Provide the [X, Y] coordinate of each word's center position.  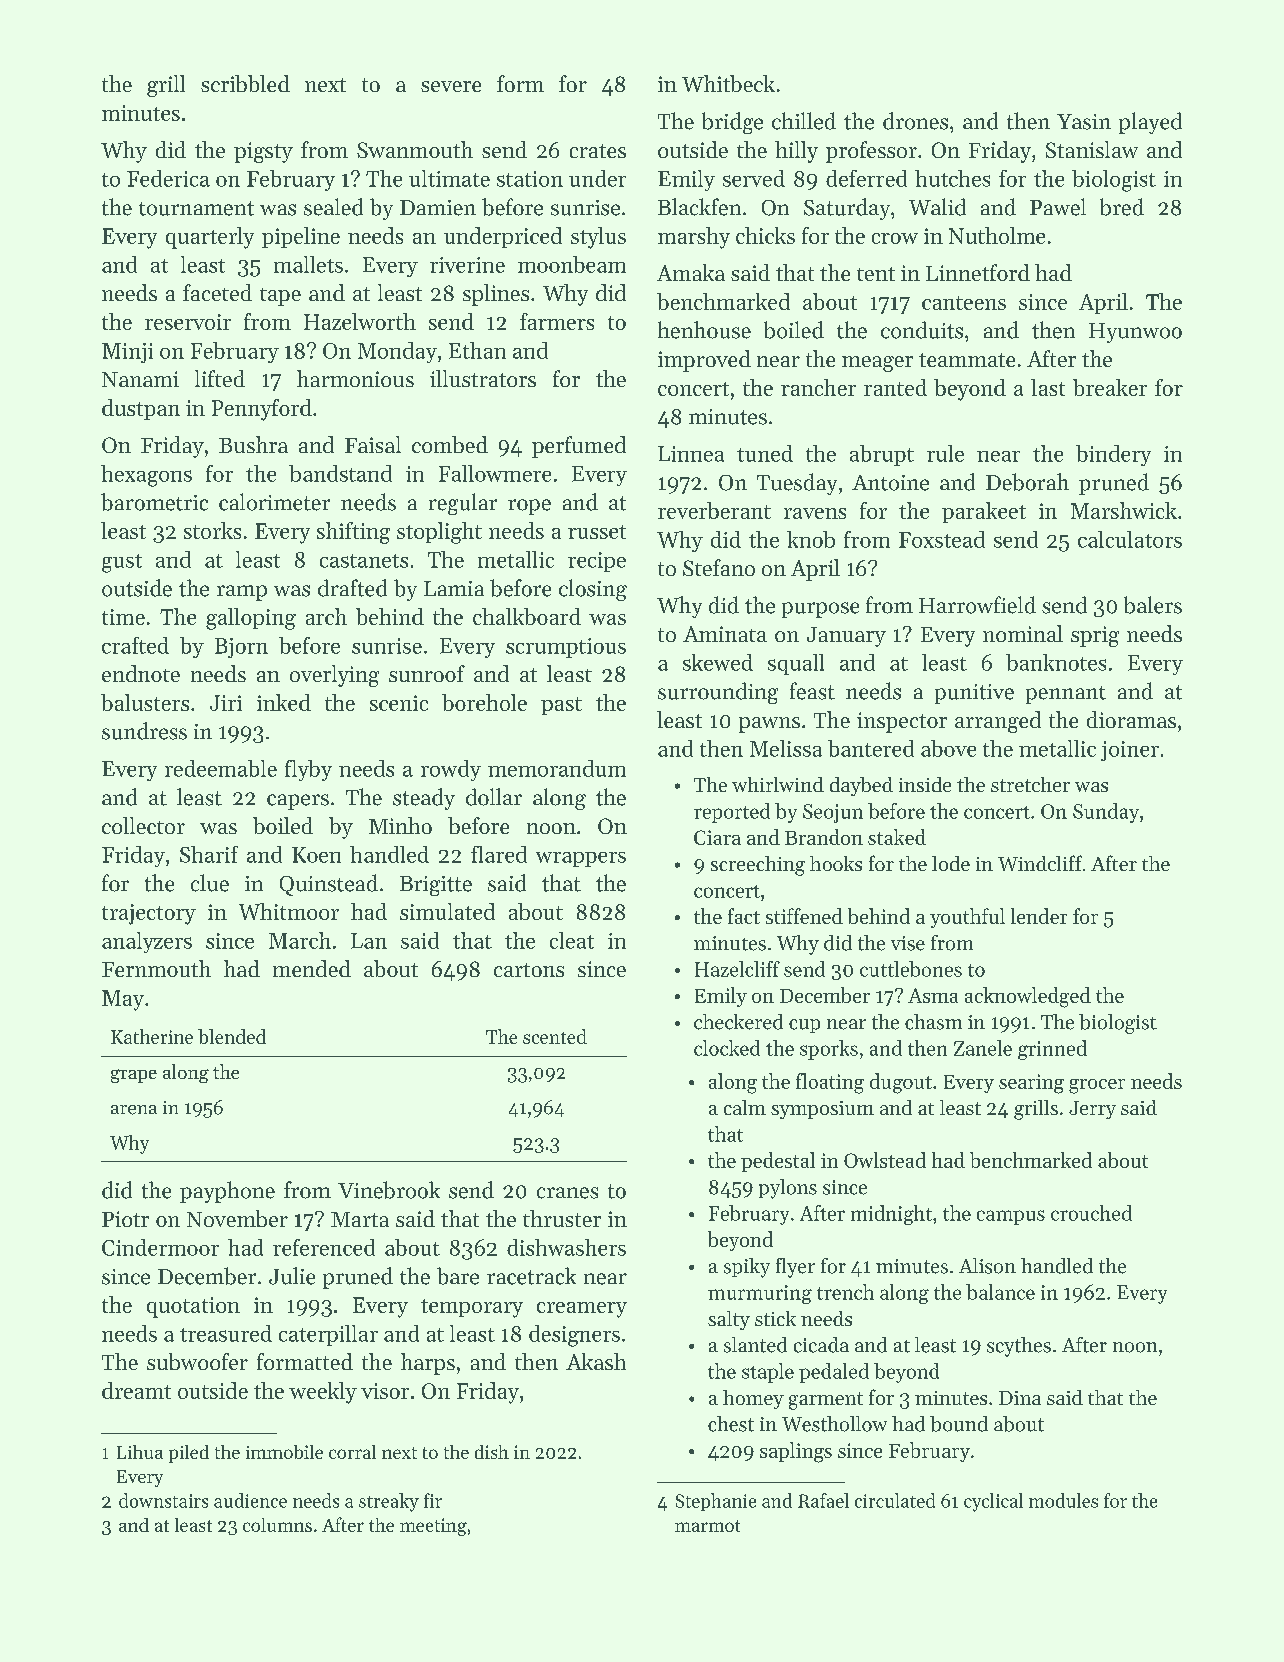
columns [277, 1525]
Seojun [833, 813]
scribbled [245, 83]
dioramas [1131, 719]
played [1150, 123]
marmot [707, 1526]
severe [451, 86]
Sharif [209, 854]
